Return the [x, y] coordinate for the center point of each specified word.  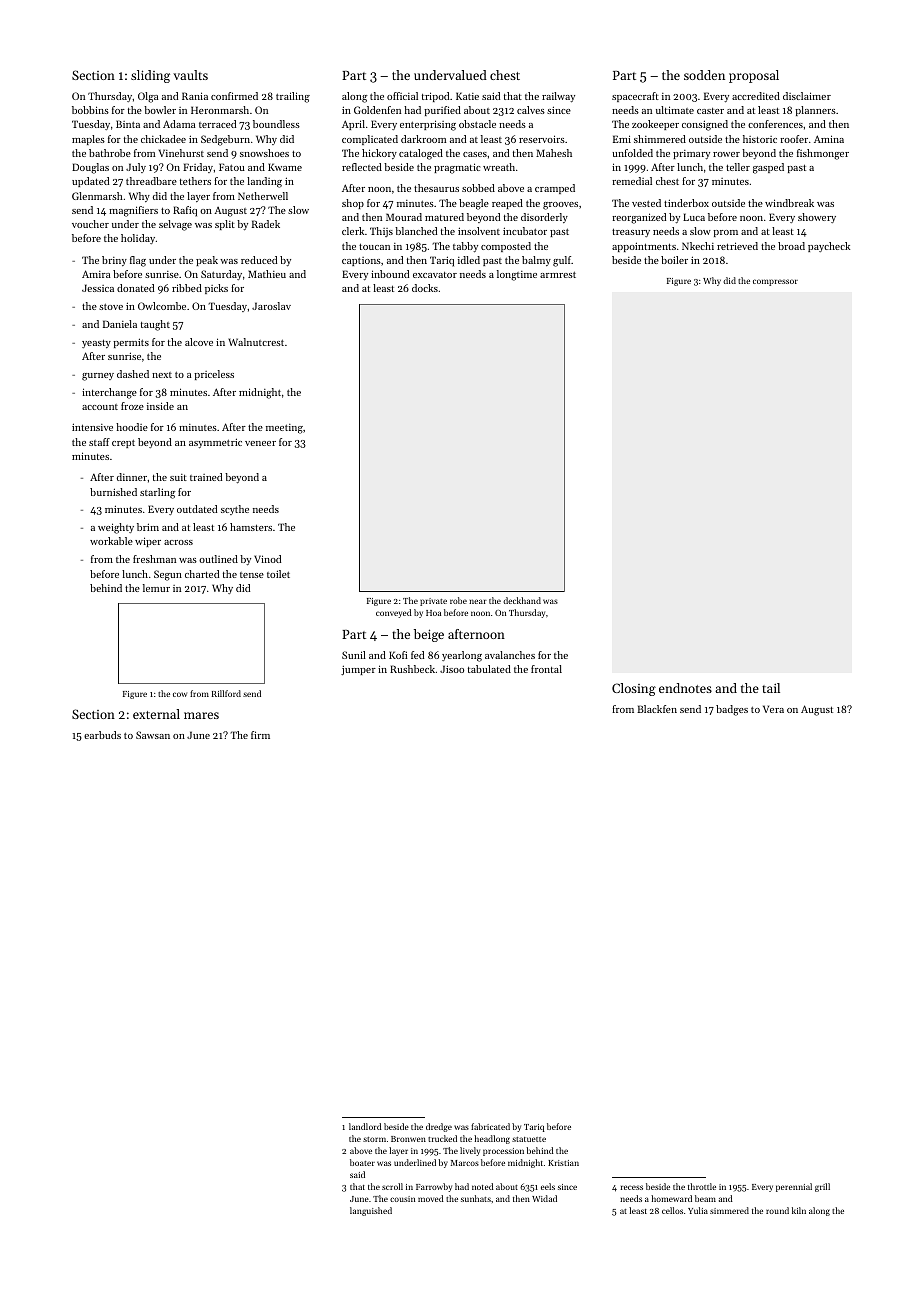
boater [362, 1162]
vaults [190, 75]
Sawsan [153, 735]
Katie [467, 96]
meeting [284, 429]
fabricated [490, 1126]
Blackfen [657, 709]
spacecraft [635, 97]
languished [371, 1211]
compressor [775, 282]
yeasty [96, 343]
